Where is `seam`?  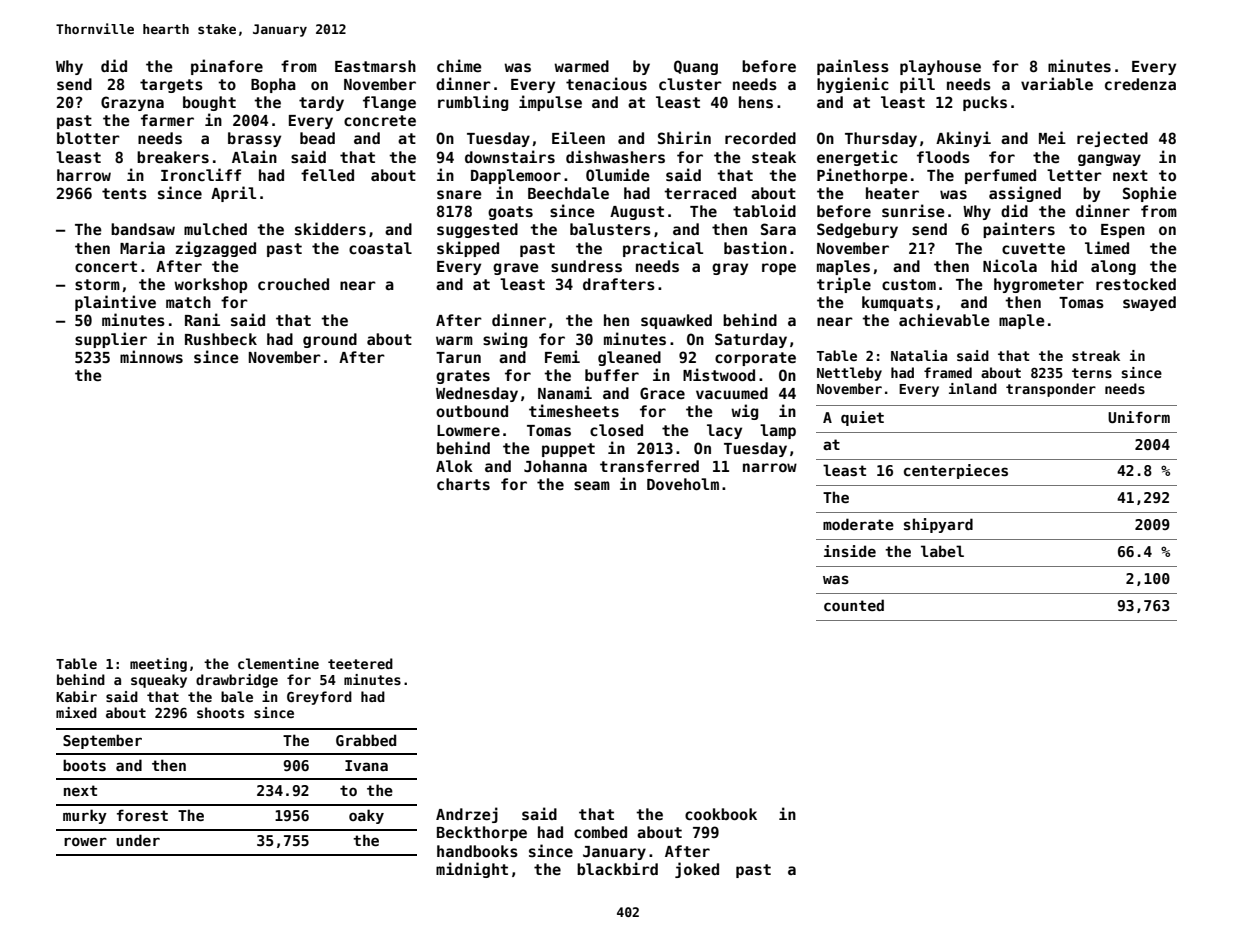
seam is located at coordinates (592, 485).
